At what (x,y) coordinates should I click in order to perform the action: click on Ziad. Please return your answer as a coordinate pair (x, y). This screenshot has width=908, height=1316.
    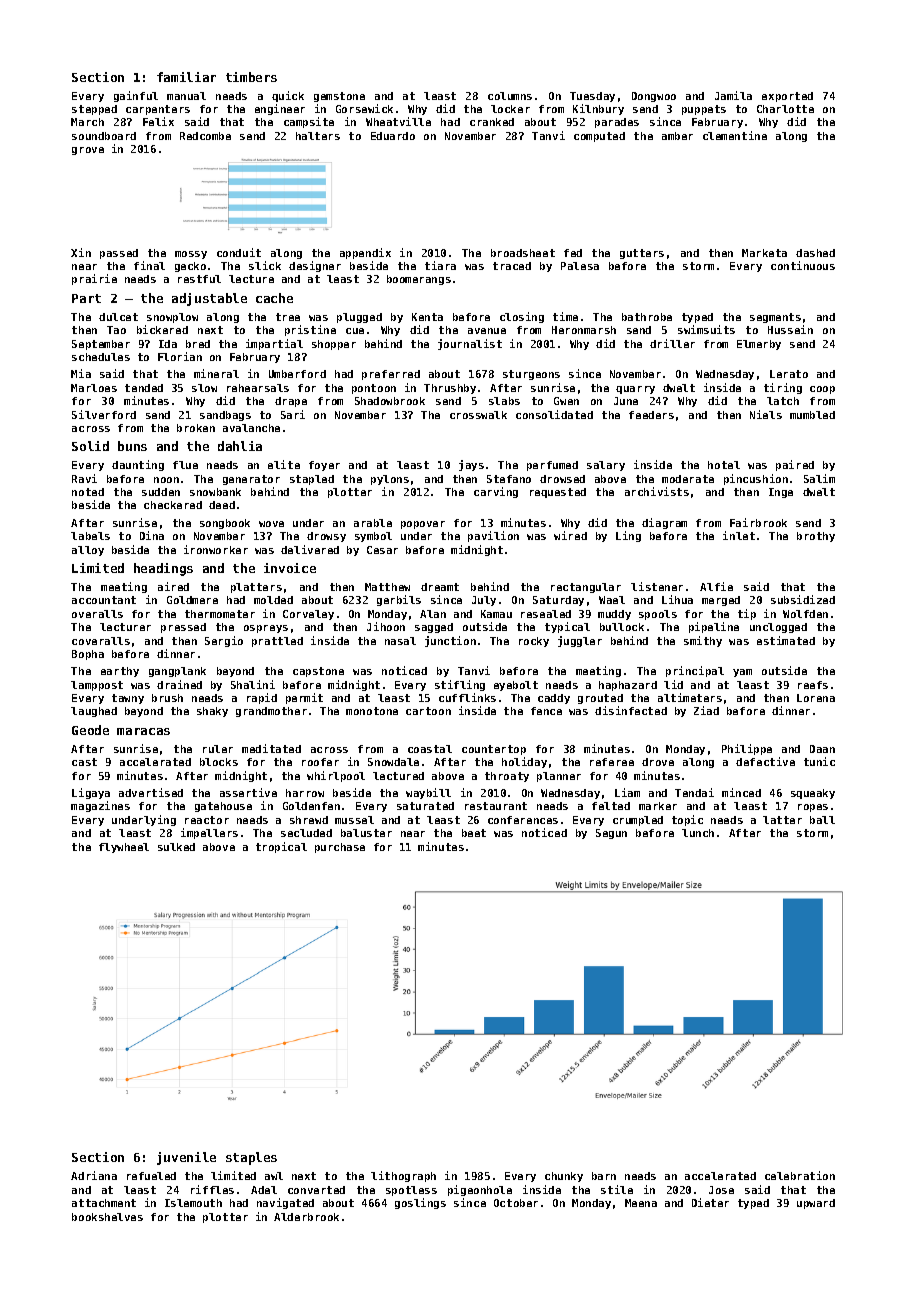
    Looking at the image, I should click on (706, 710).
